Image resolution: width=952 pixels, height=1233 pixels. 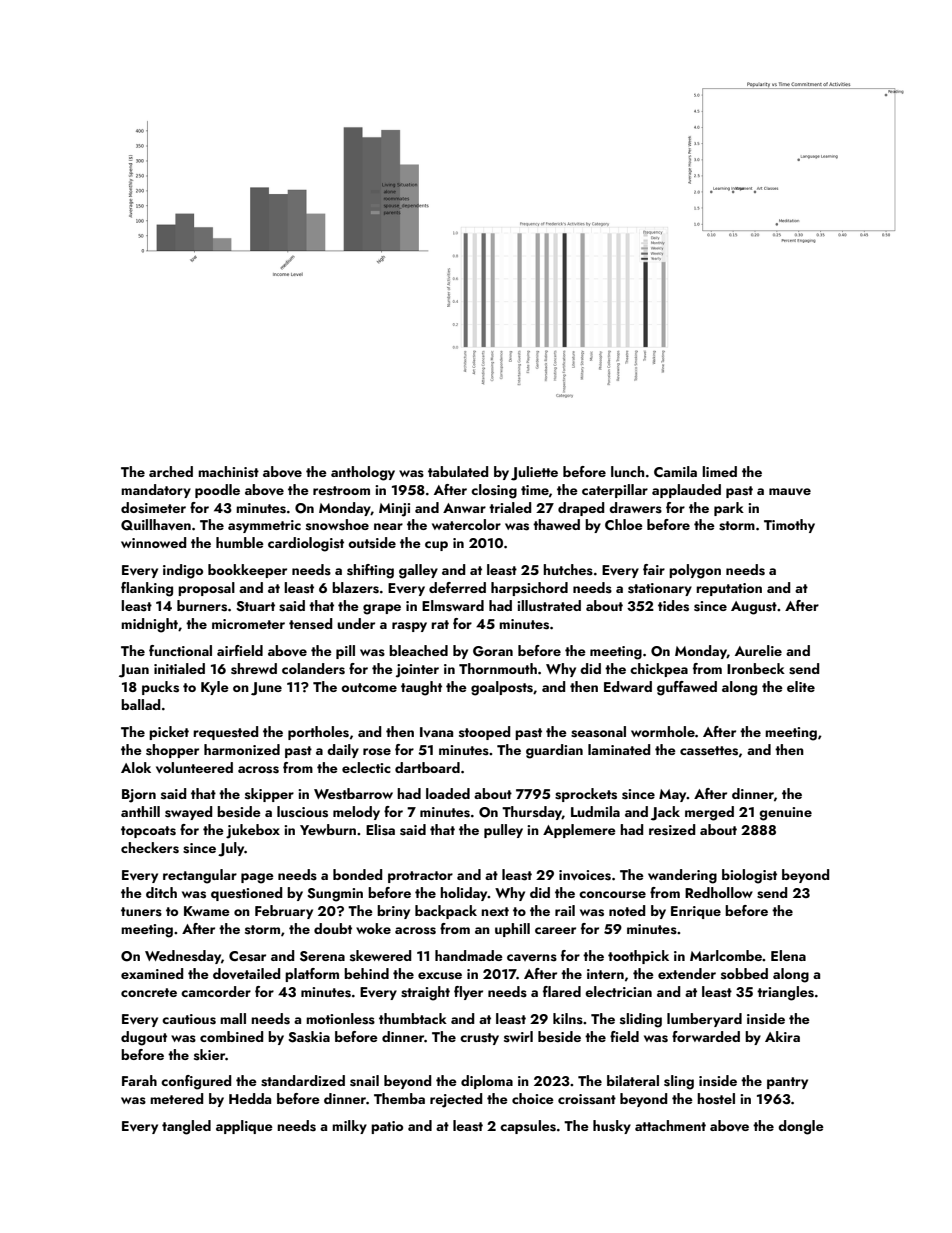 I want to click on deferred, so click(x=457, y=587).
